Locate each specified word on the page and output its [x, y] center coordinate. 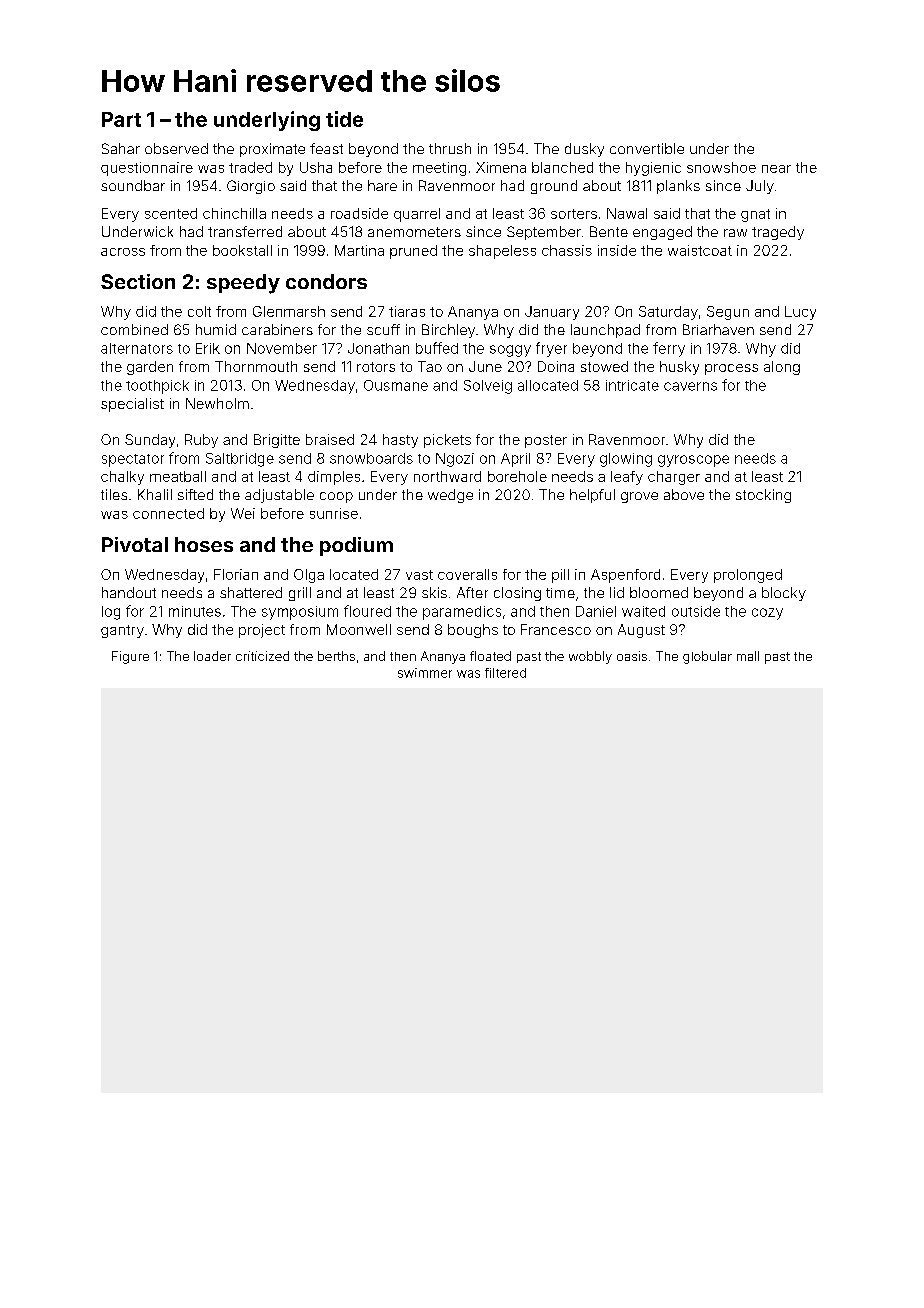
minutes [195, 611]
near [776, 169]
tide [344, 119]
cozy [767, 614]
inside [617, 250]
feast [326, 148]
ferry [669, 349]
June [485, 366]
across [123, 252]
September [544, 233]
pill [560, 576]
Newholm [217, 403]
